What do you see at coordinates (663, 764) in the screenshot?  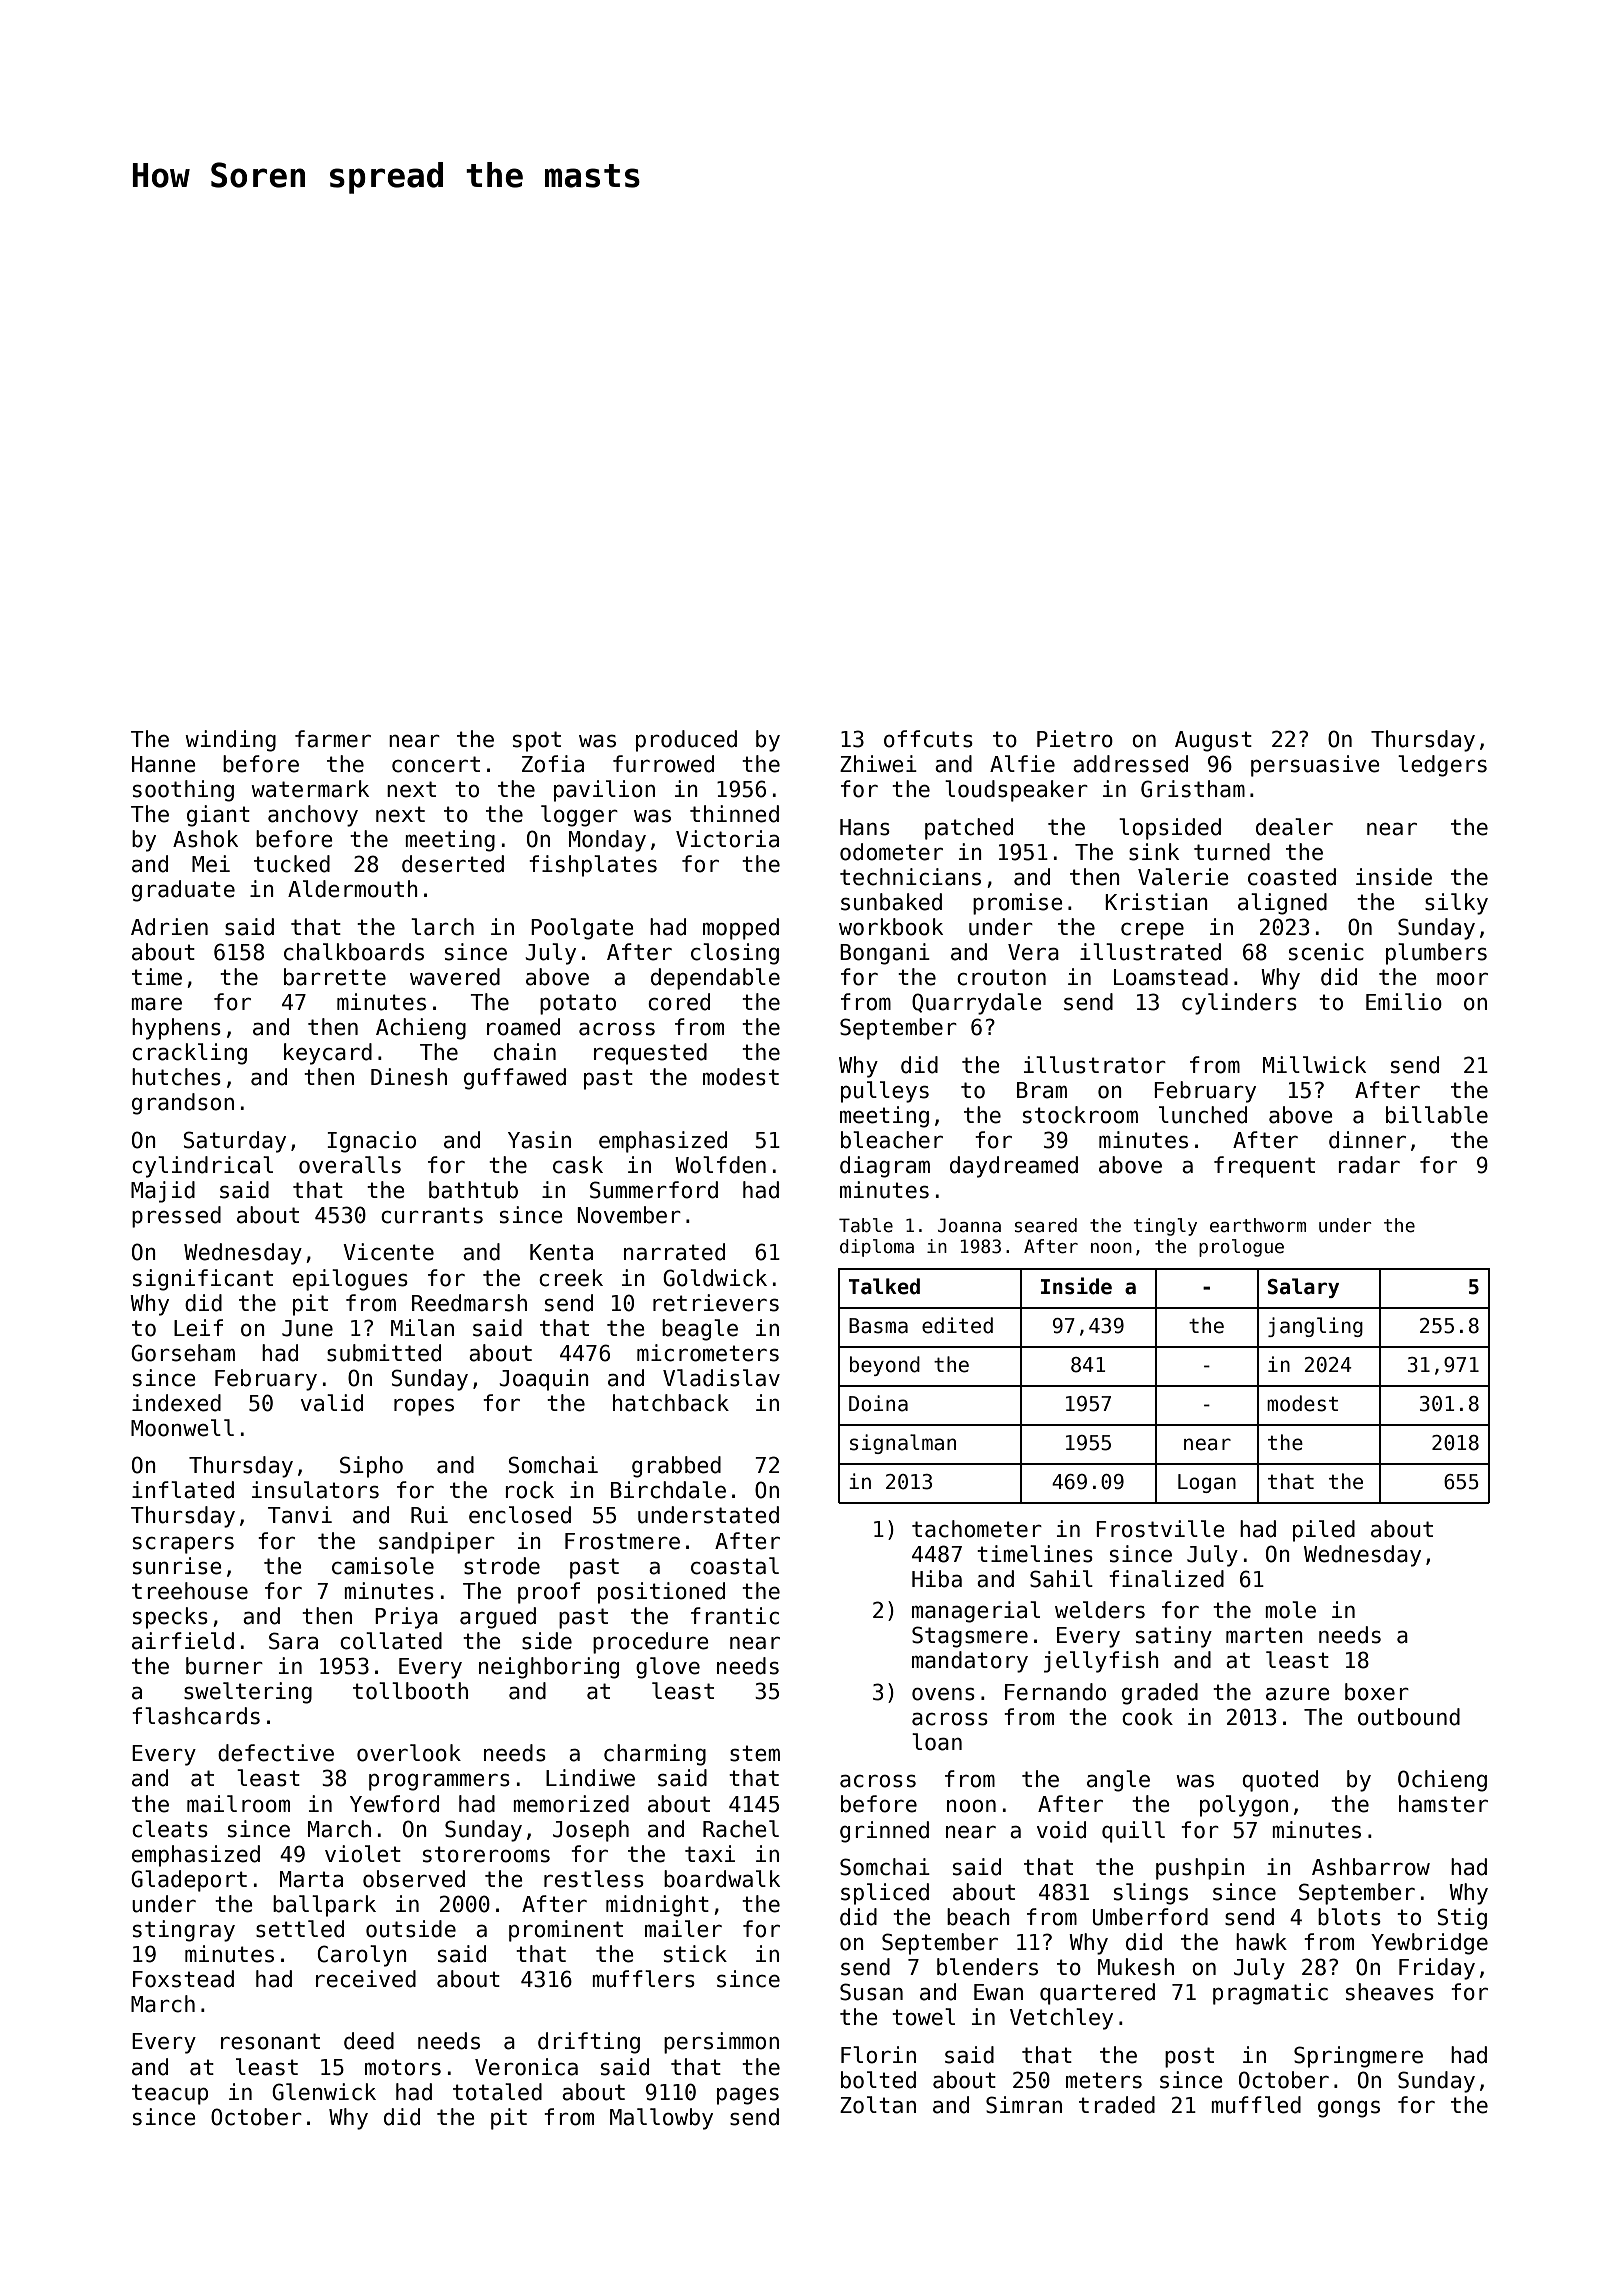 I see `furrowed` at bounding box center [663, 764].
